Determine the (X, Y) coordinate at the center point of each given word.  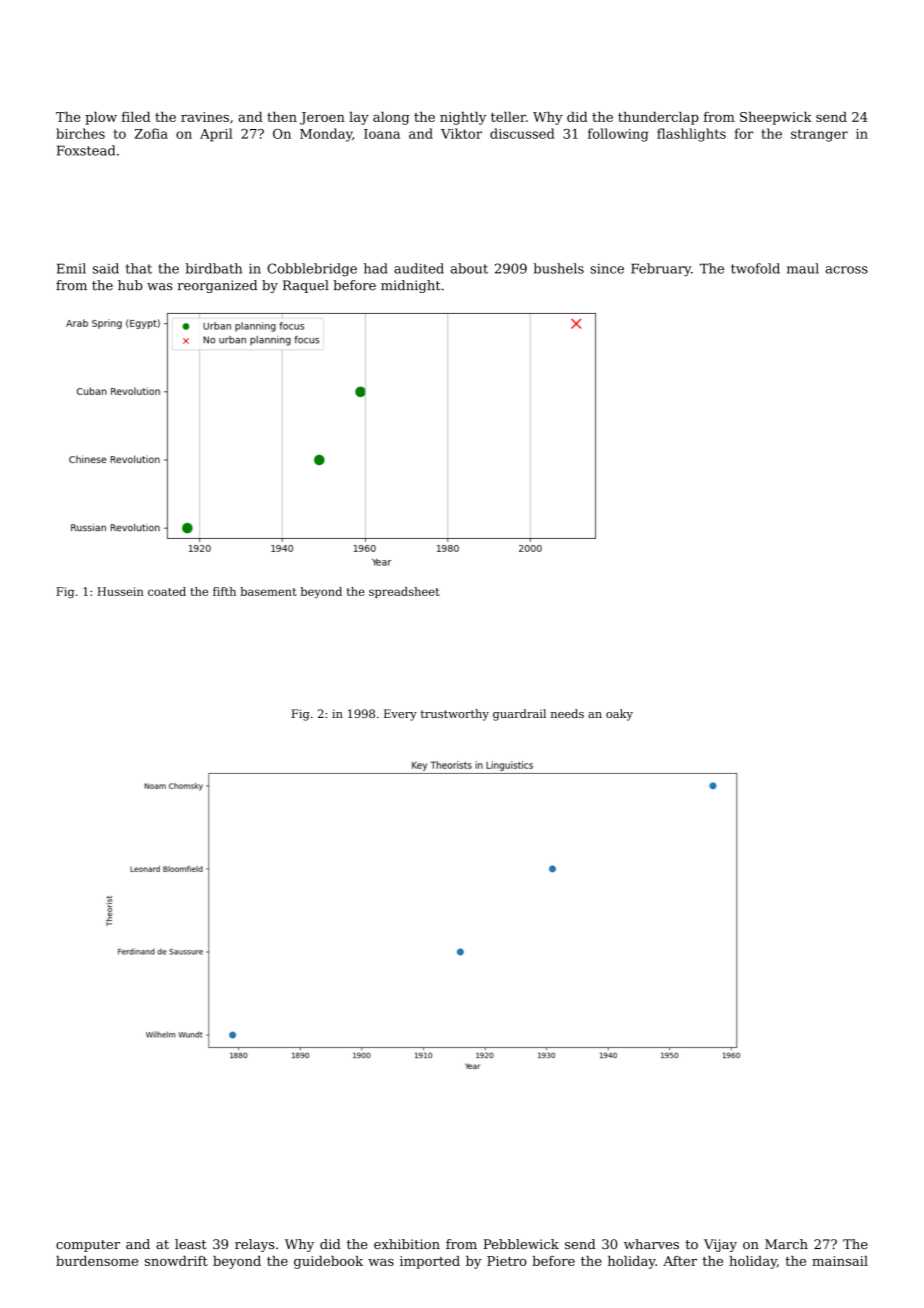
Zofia (151, 133)
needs (567, 713)
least (191, 1244)
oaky (619, 715)
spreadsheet (404, 592)
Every (400, 715)
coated (167, 591)
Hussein (120, 591)
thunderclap (658, 118)
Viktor (461, 133)
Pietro (507, 1261)
